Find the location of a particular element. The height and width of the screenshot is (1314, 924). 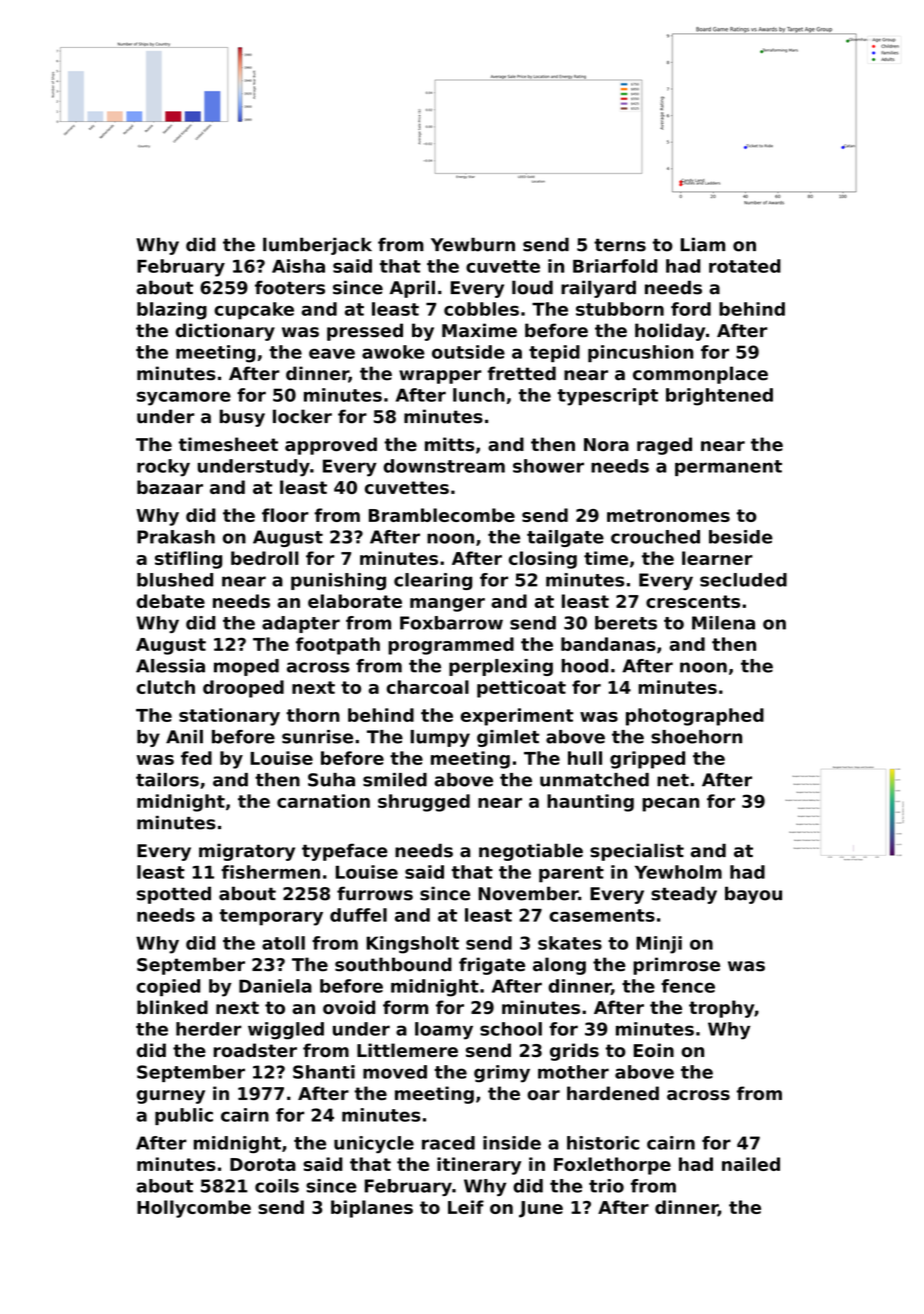

Liam is located at coordinates (703, 244).
